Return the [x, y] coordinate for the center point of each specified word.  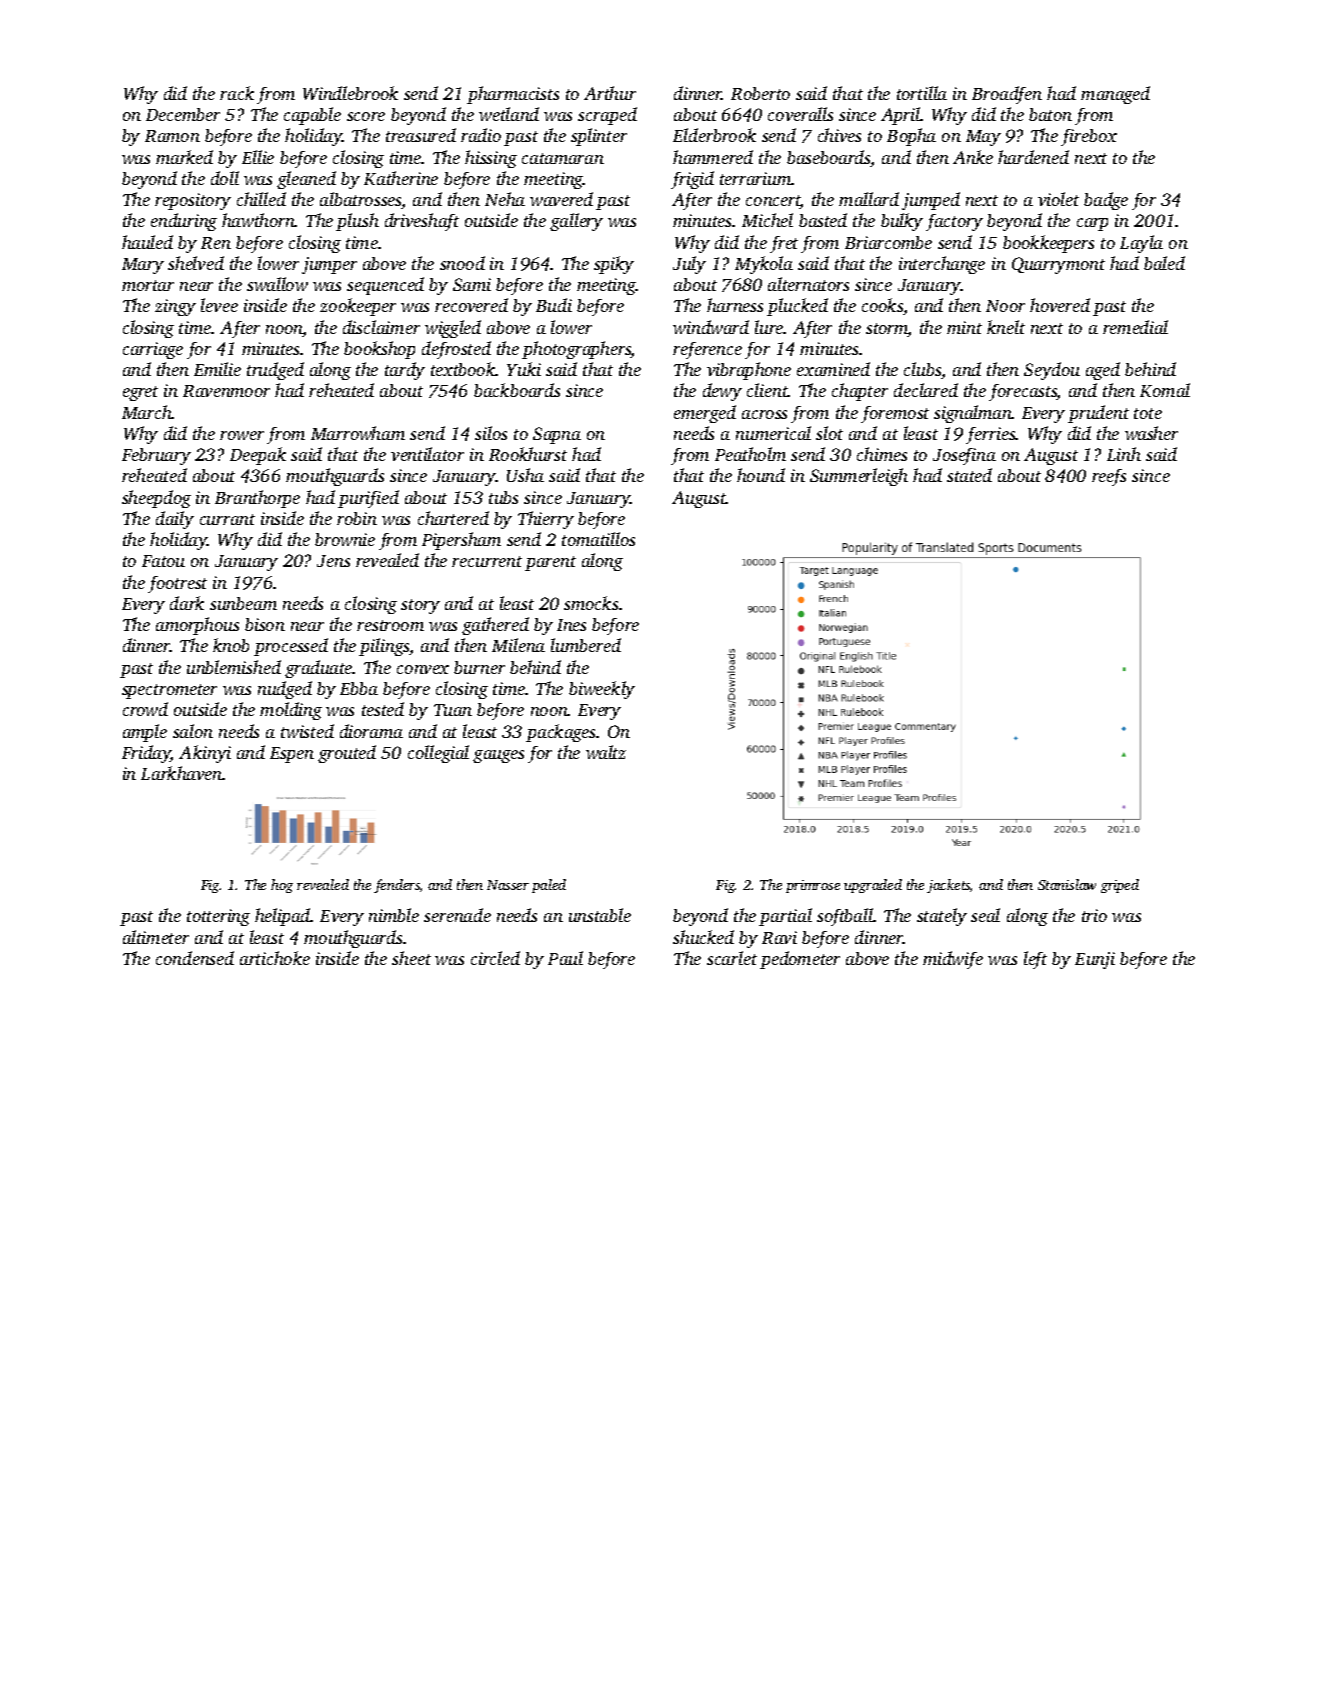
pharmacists [513, 95]
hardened [1033, 157]
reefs [1109, 477]
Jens [333, 561]
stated [969, 475]
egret [140, 393]
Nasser [508, 885]
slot [829, 433]
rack [237, 93]
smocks [591, 603]
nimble [394, 915]
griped [1120, 886]
